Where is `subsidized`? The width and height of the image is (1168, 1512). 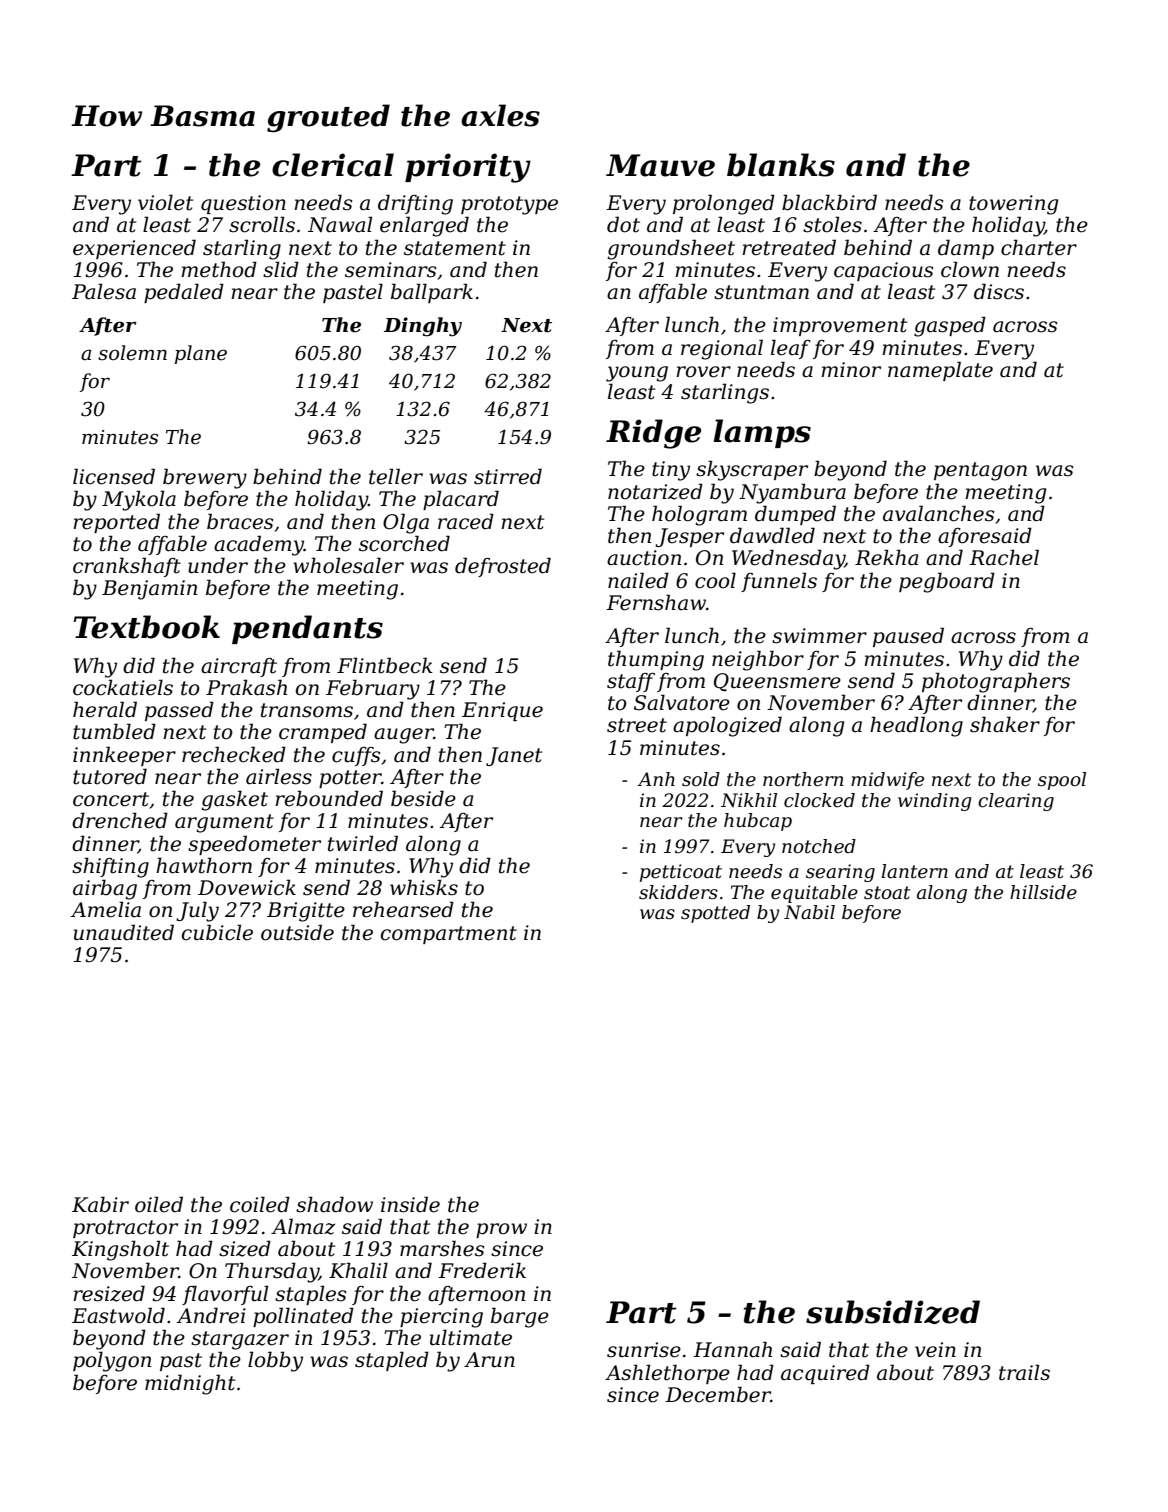
subsidized is located at coordinates (893, 1312).
